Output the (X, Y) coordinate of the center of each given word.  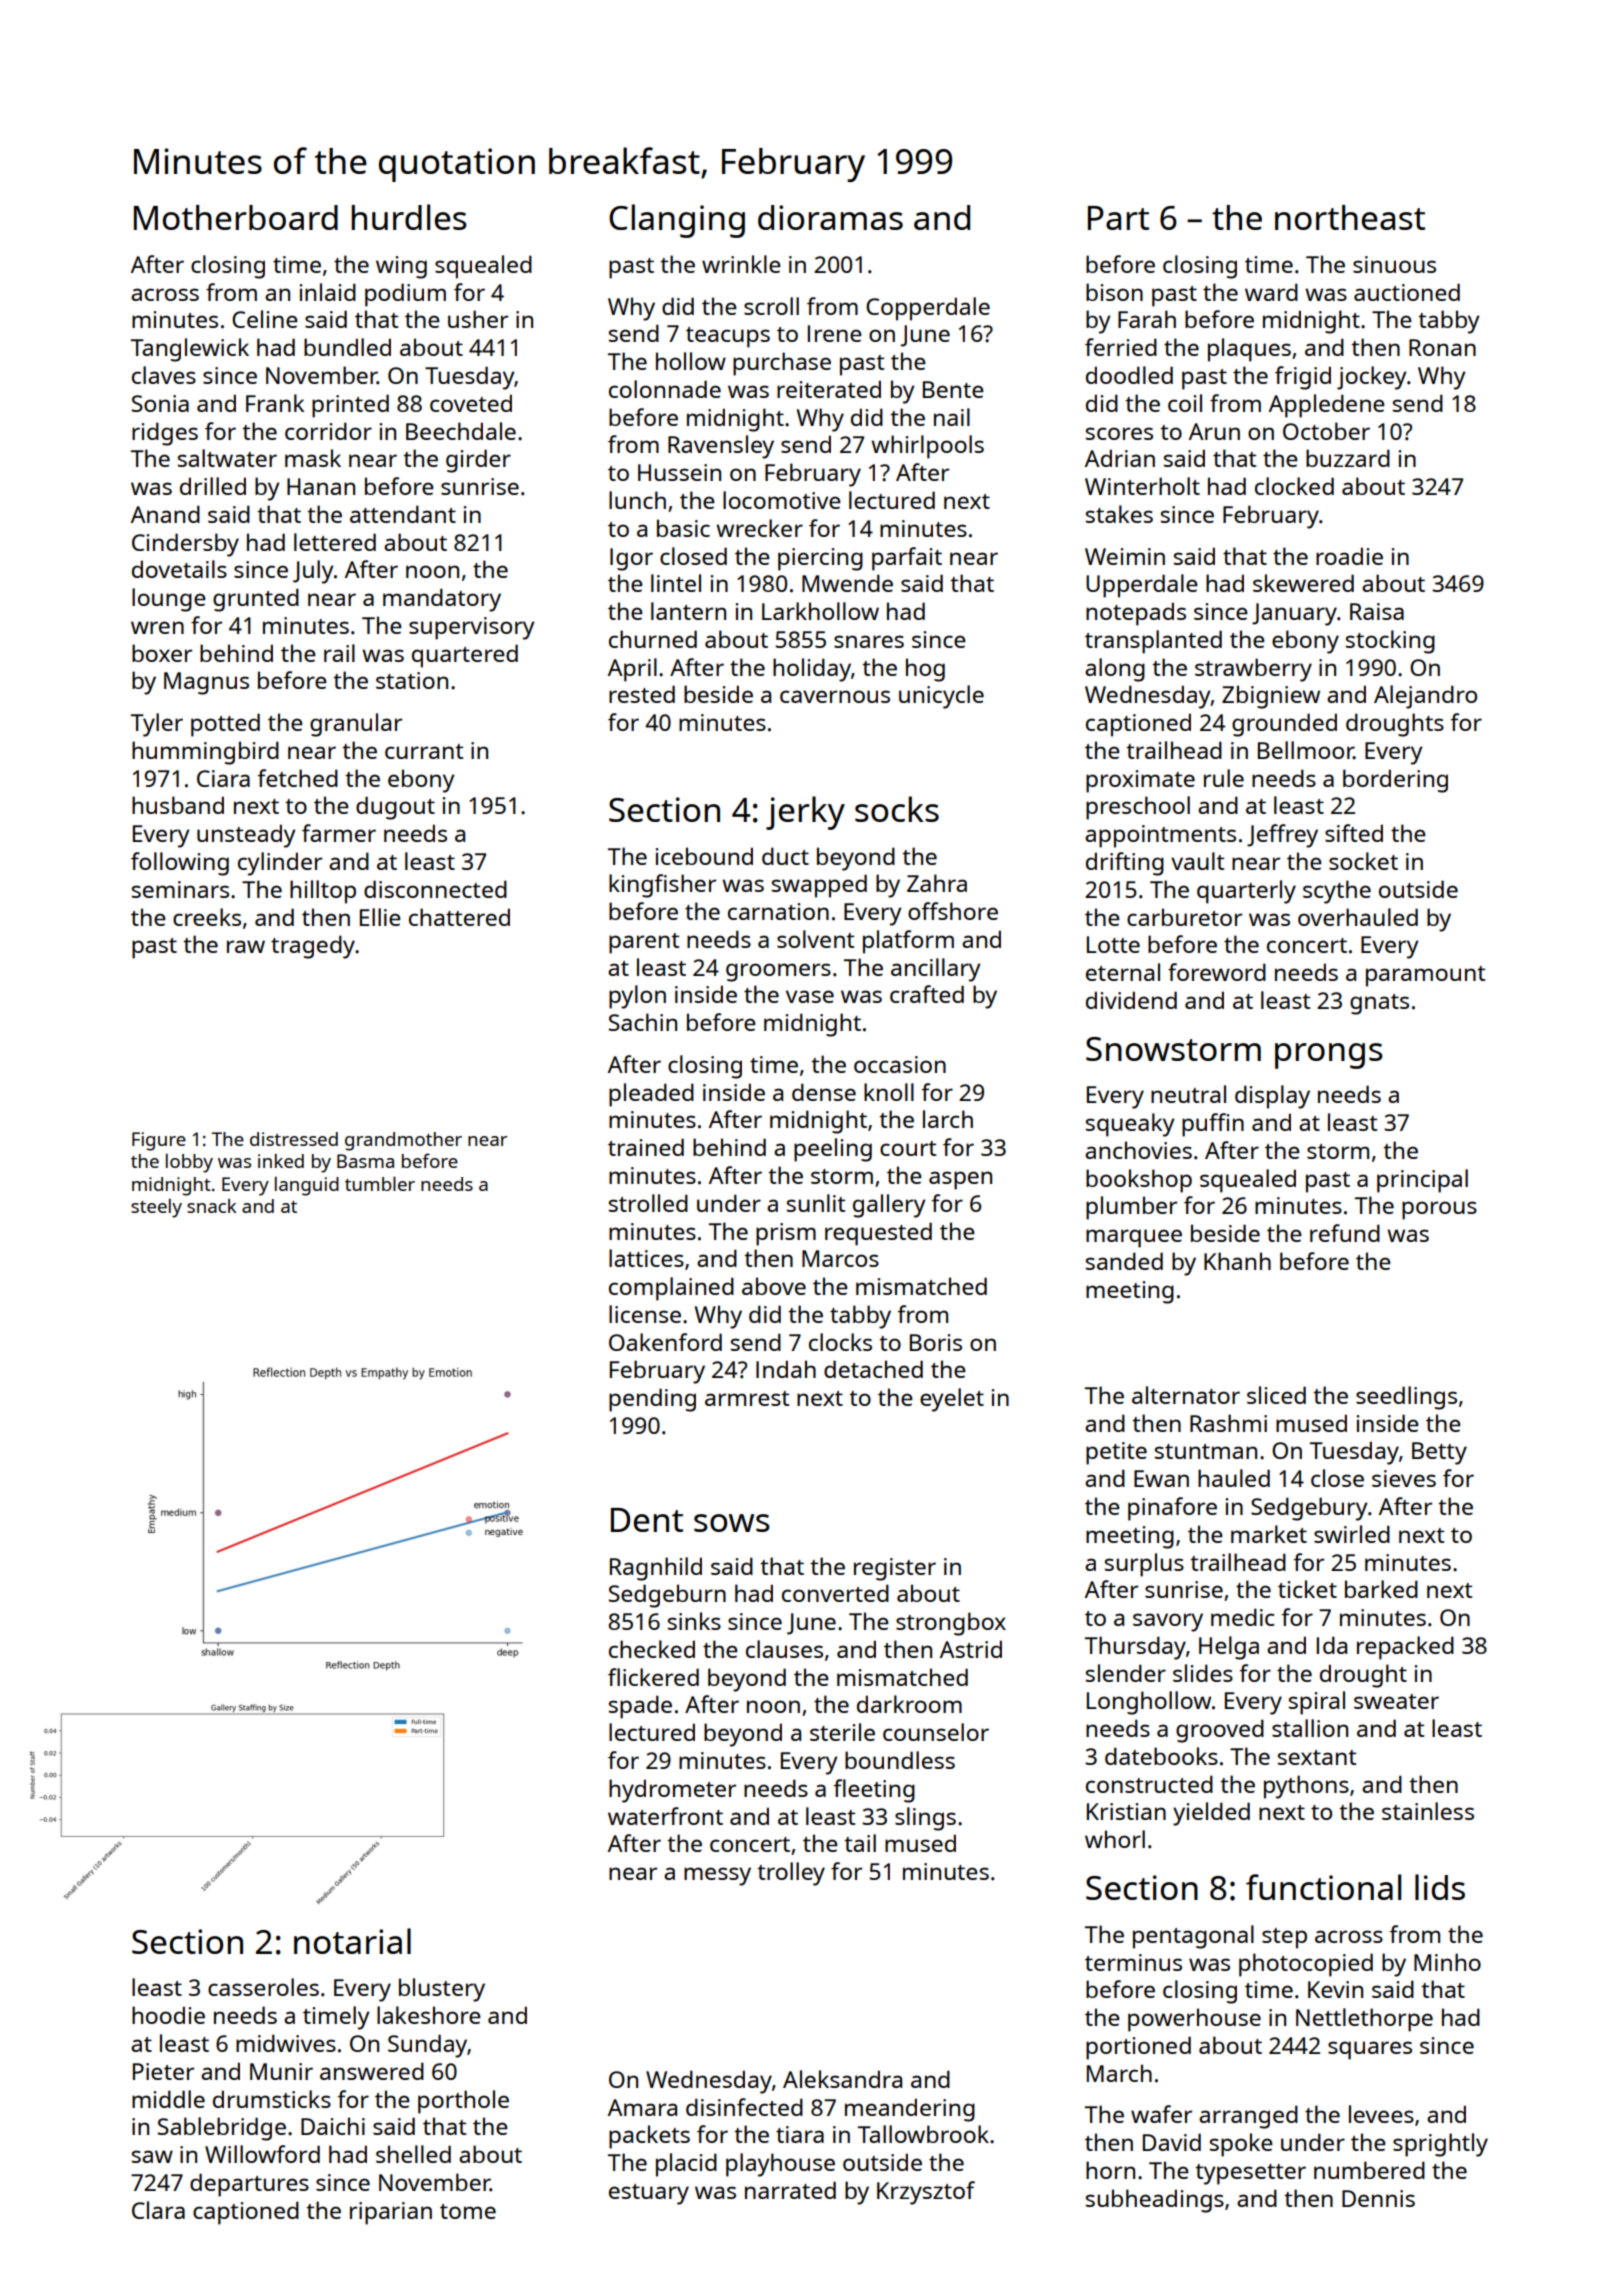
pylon (637, 997)
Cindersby (185, 545)
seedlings (1406, 1398)
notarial (352, 1941)
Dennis (1378, 2198)
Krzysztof (926, 2193)
